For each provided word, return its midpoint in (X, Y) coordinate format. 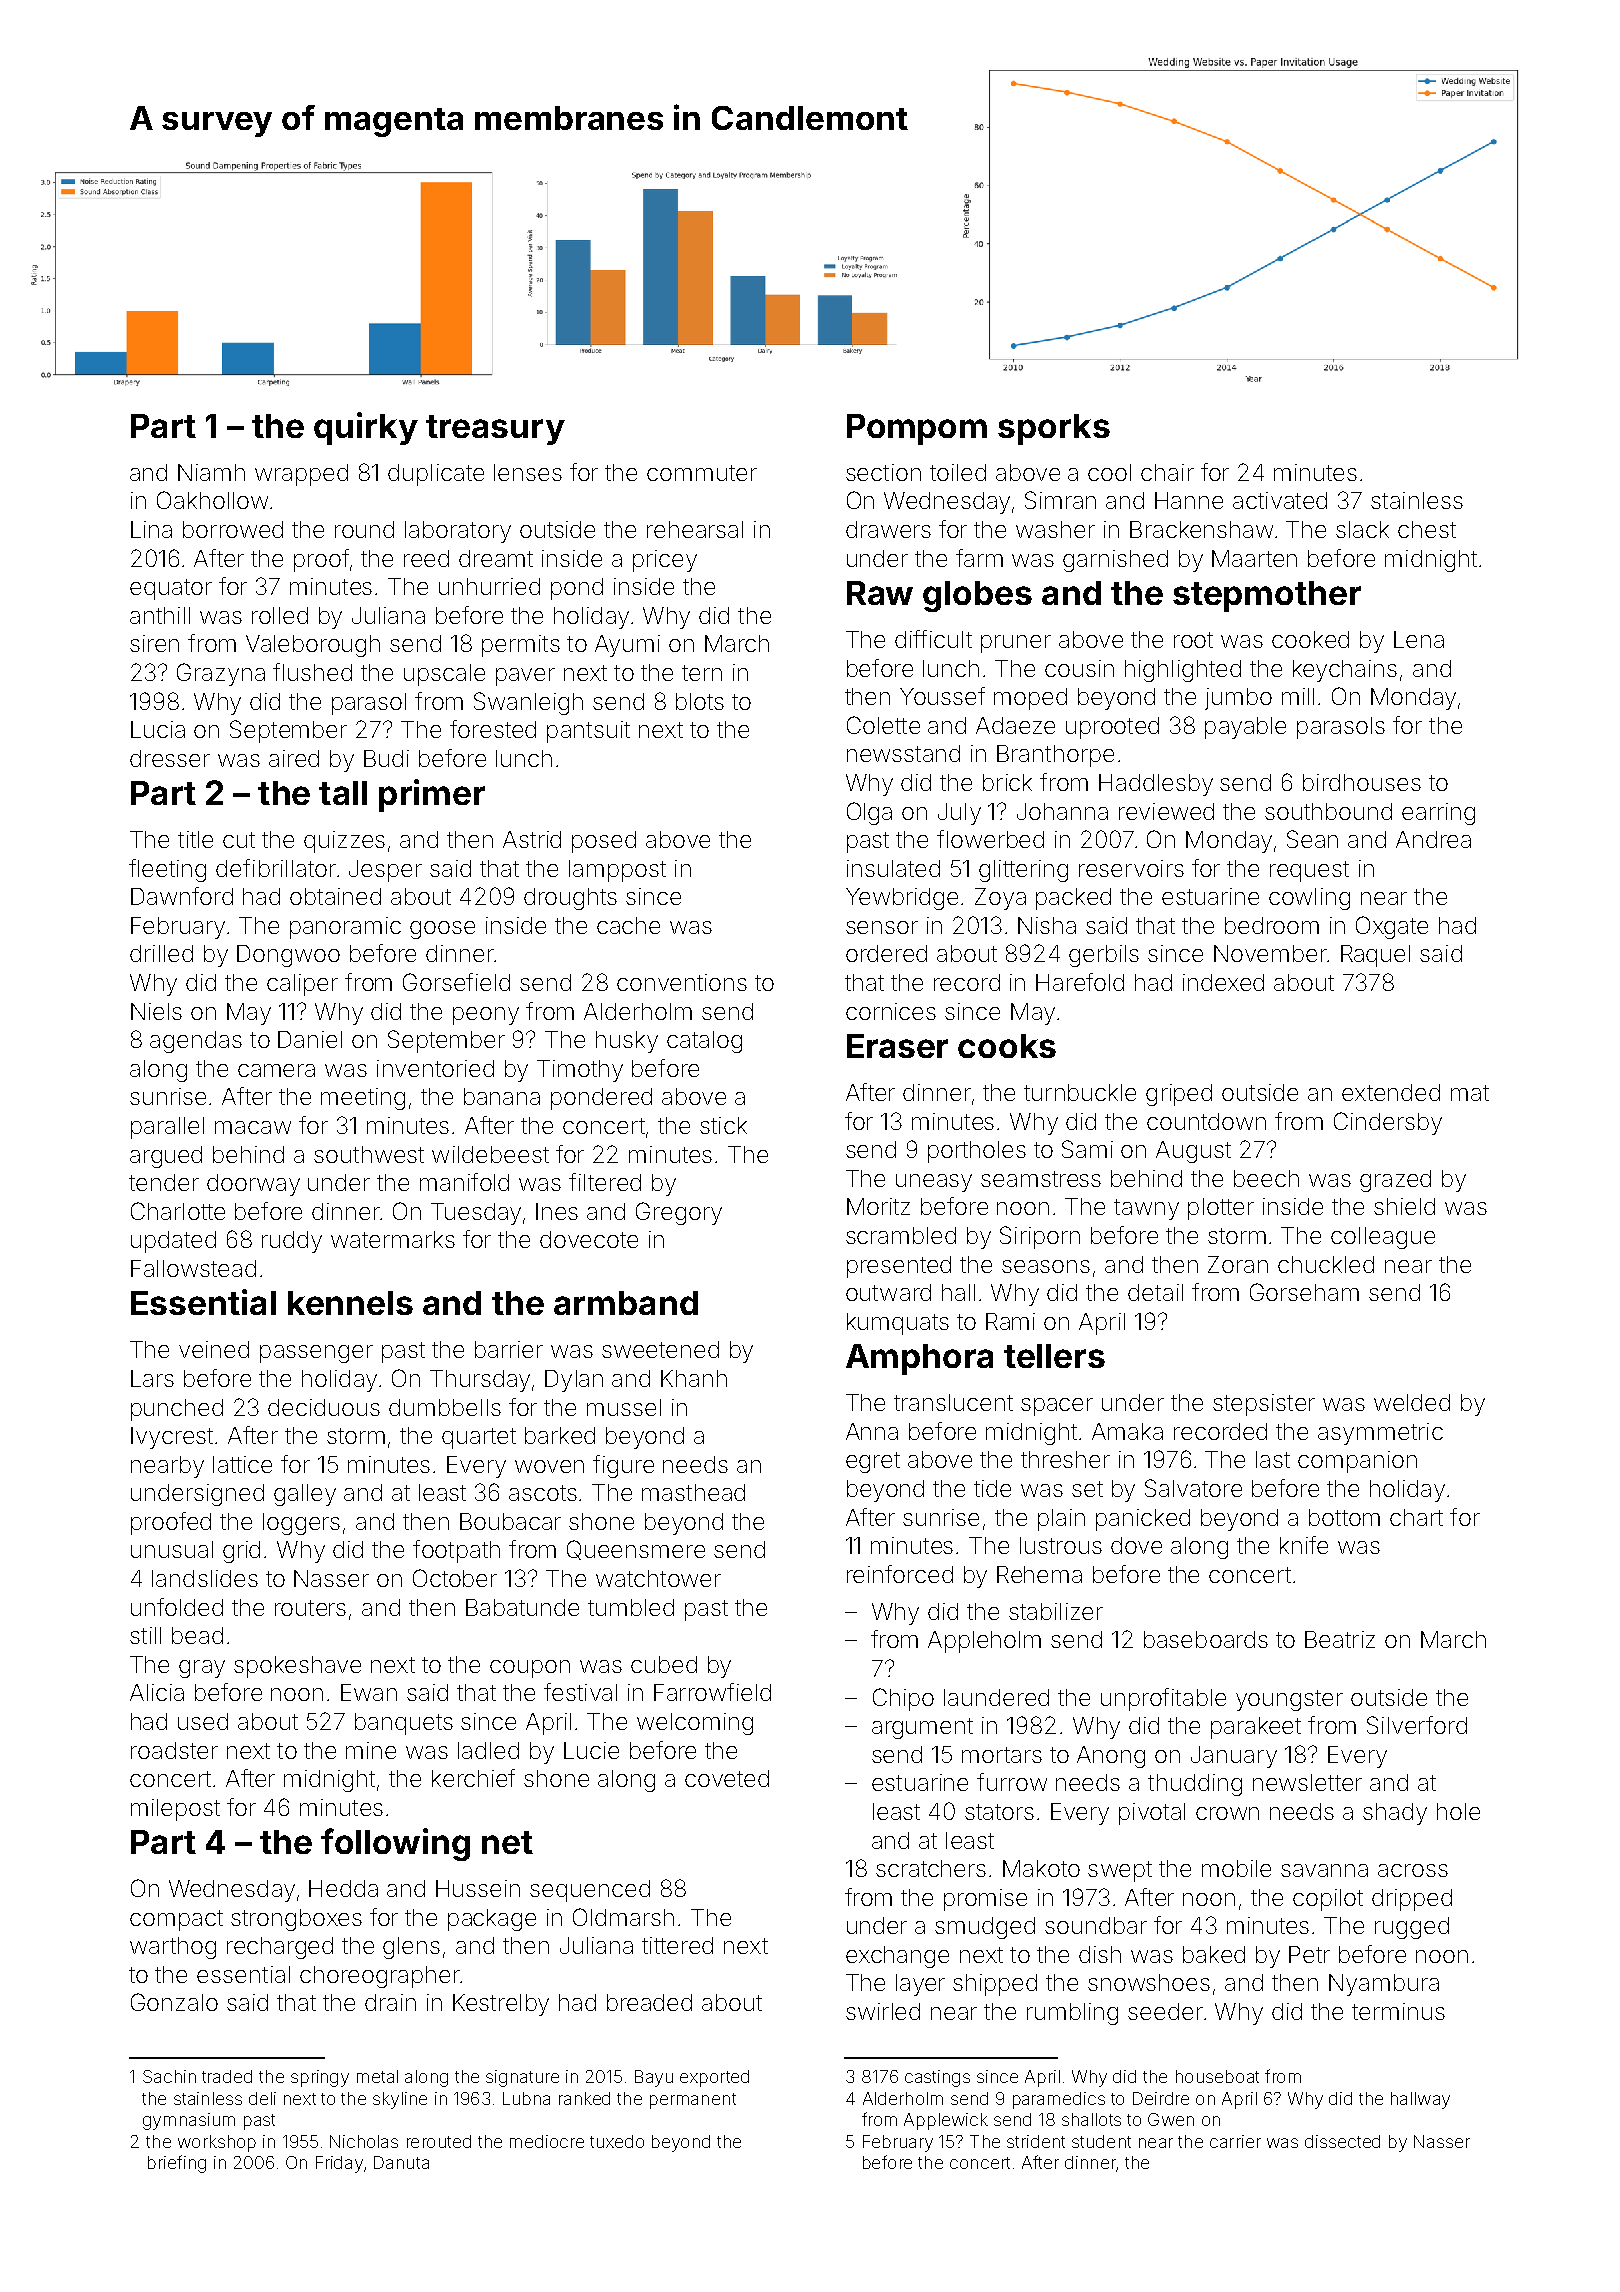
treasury (495, 430)
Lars (152, 1378)
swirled (883, 2011)
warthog (173, 1948)
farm (979, 558)
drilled (161, 953)
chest (1427, 529)
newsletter (1307, 1782)
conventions (682, 982)
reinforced (900, 1574)
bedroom (1272, 925)
